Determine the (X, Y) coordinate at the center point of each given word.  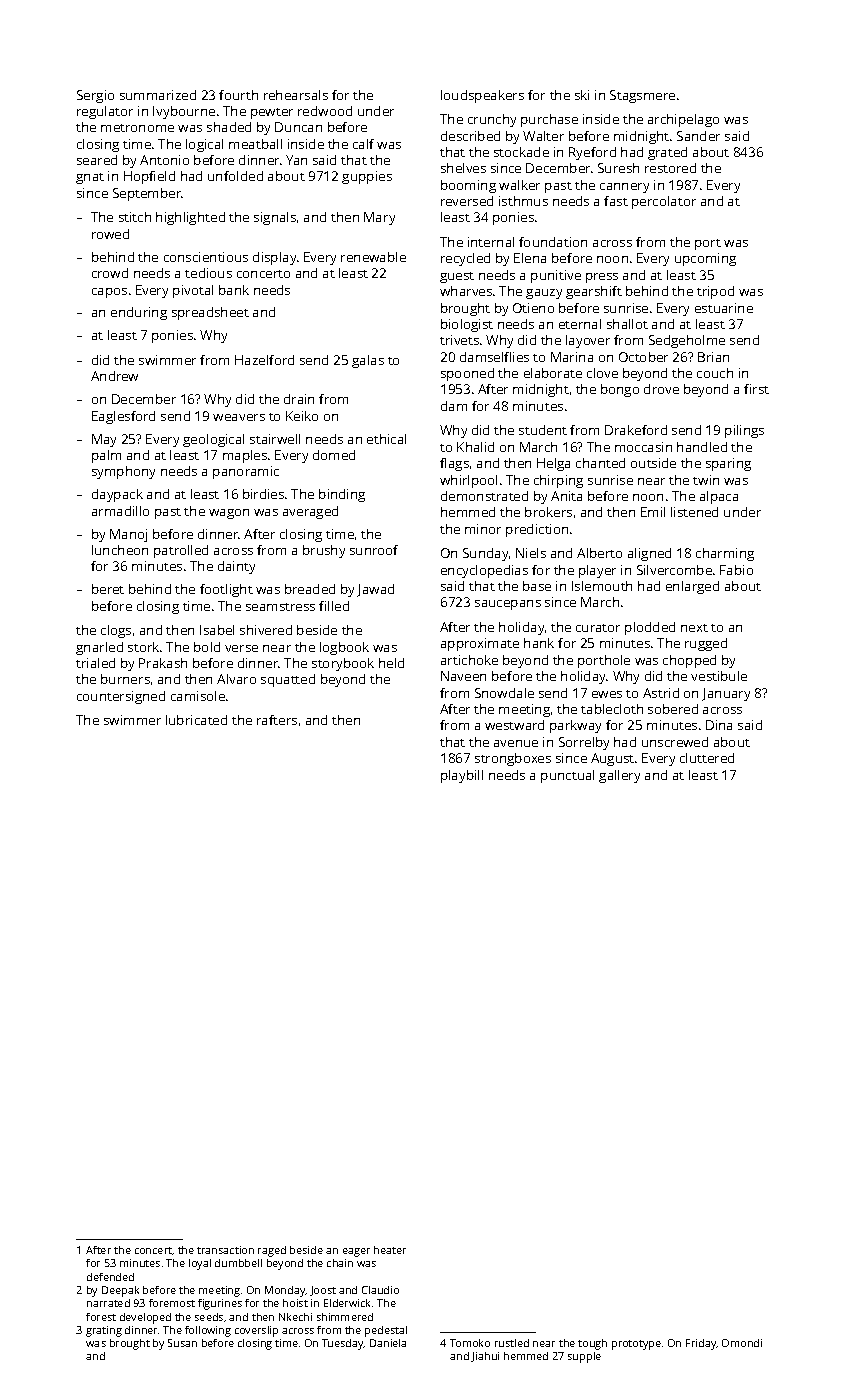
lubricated (196, 720)
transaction (225, 1250)
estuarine (724, 308)
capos (109, 293)
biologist (467, 325)
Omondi (742, 1343)
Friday (701, 1344)
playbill (462, 776)
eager (356, 1252)
